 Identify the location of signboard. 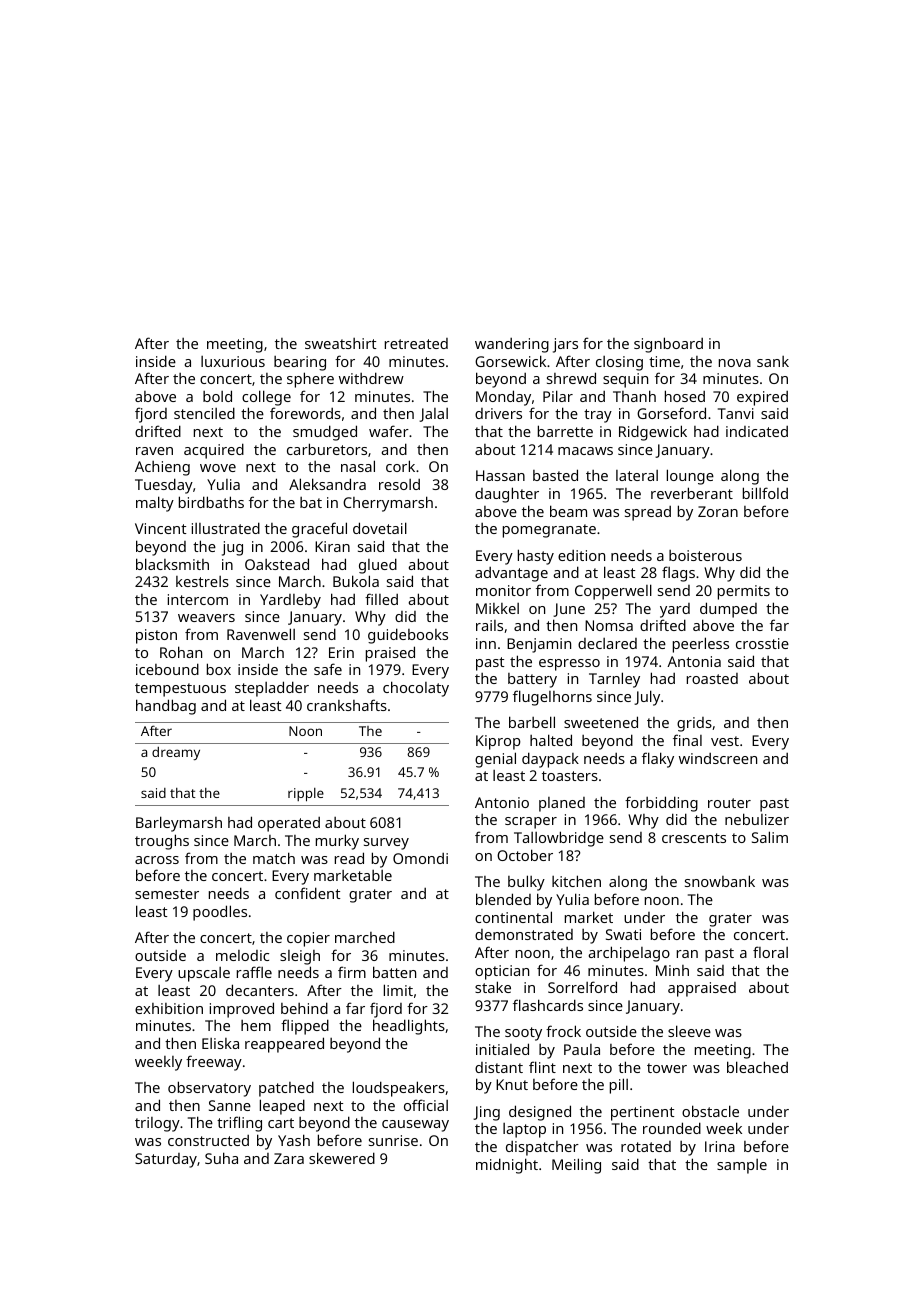
(668, 345).
